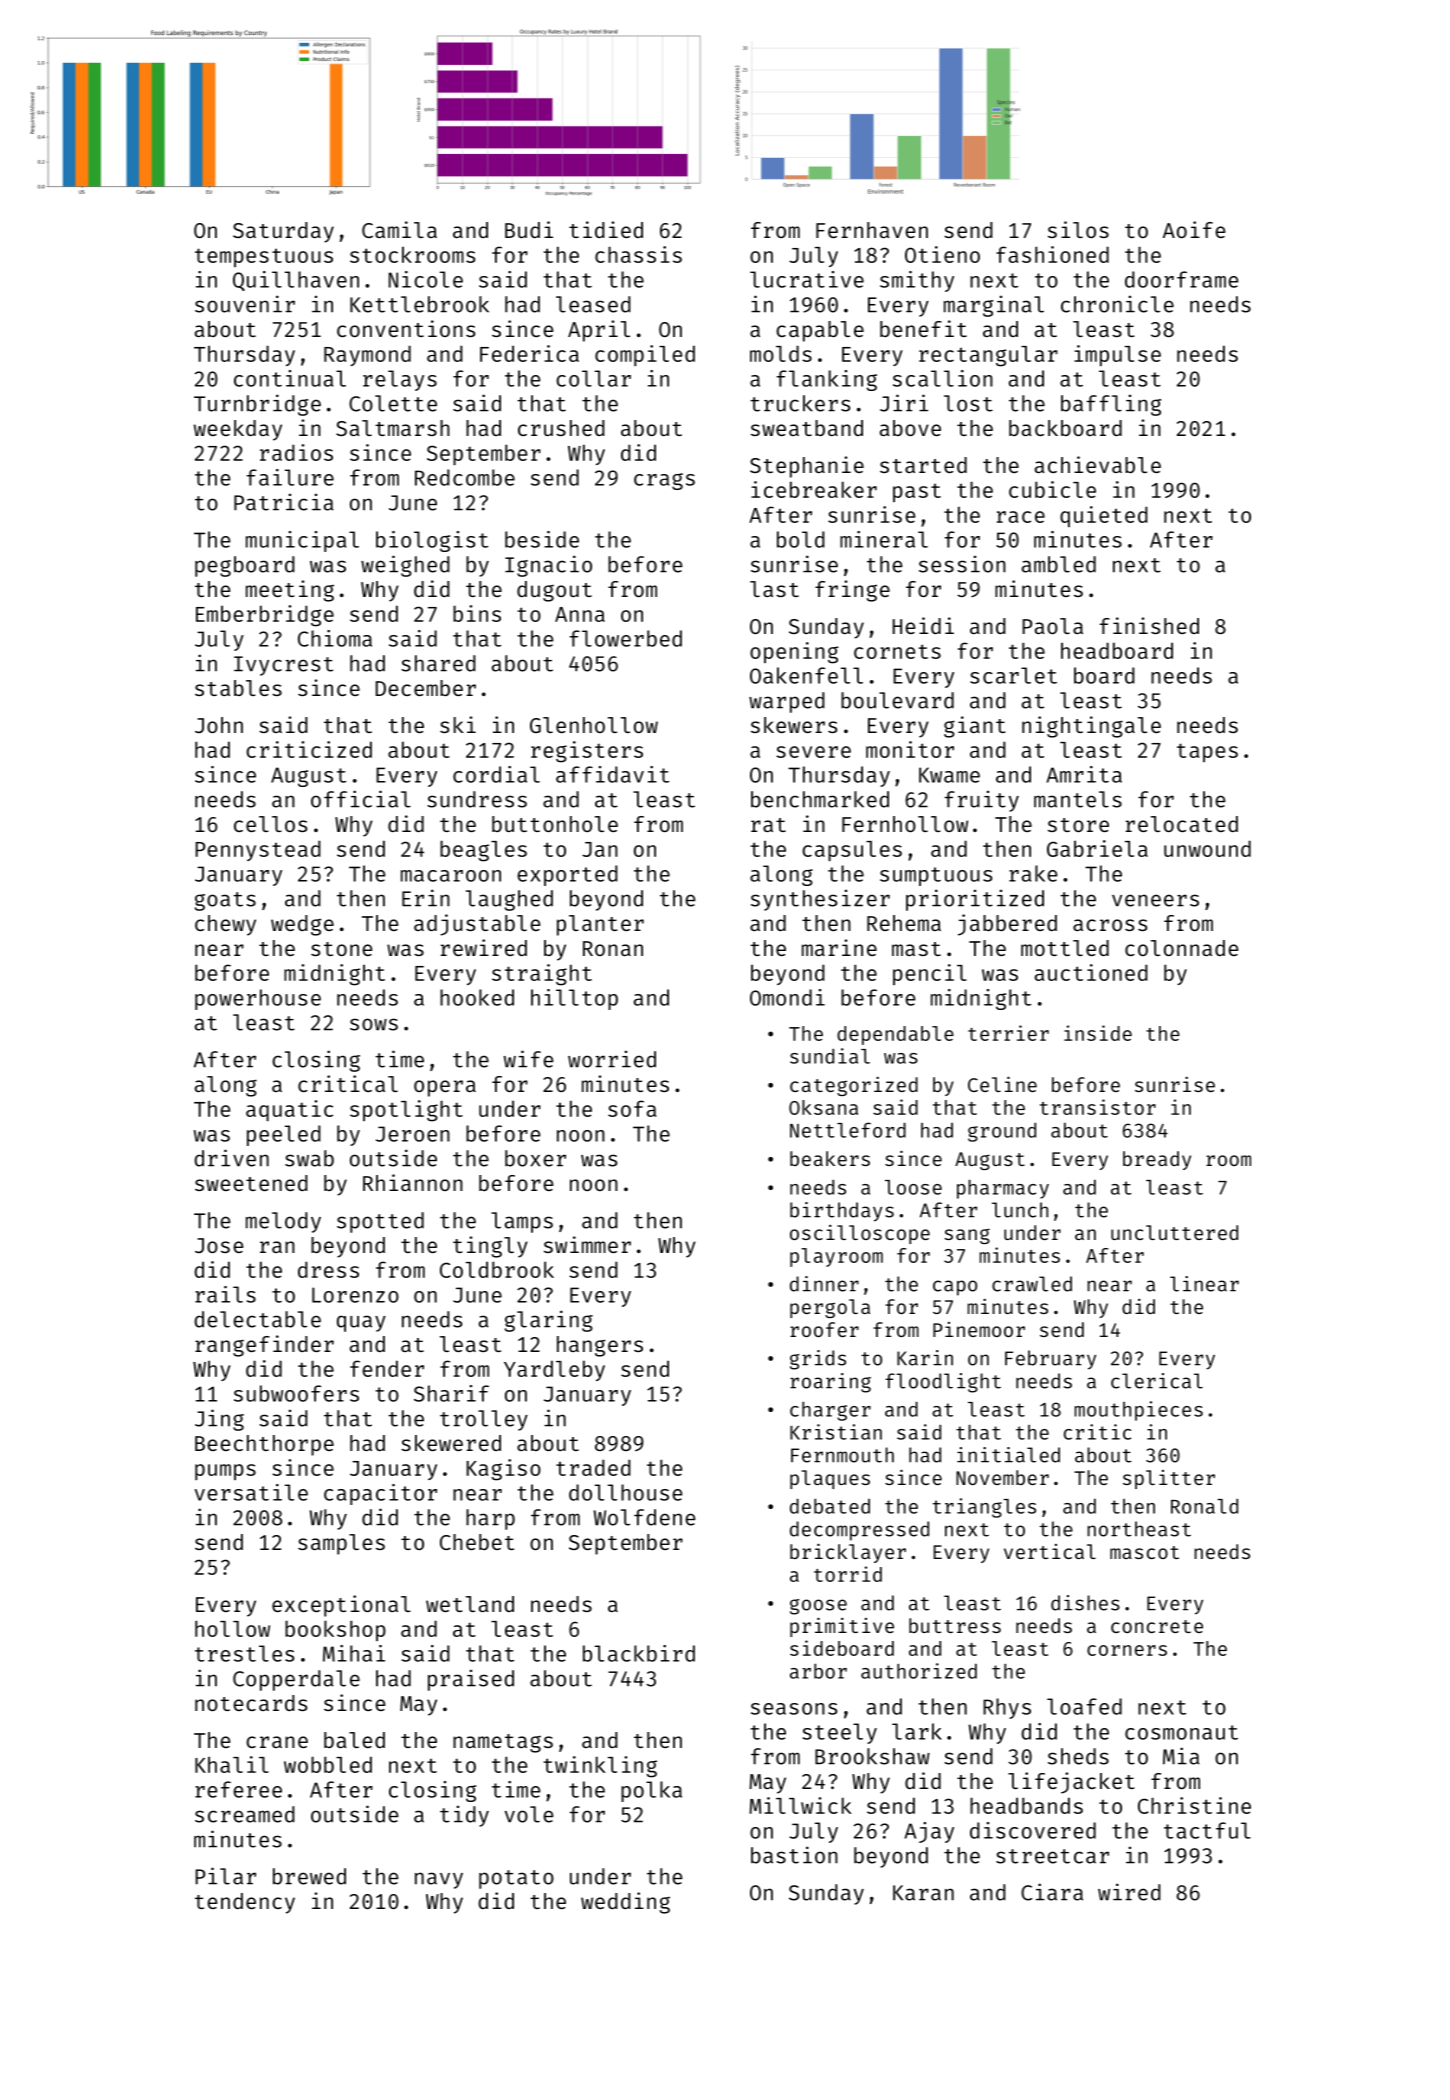 This screenshot has width=1450, height=2100. Describe the element at coordinates (445, 1088) in the screenshot. I see `opera` at that location.
